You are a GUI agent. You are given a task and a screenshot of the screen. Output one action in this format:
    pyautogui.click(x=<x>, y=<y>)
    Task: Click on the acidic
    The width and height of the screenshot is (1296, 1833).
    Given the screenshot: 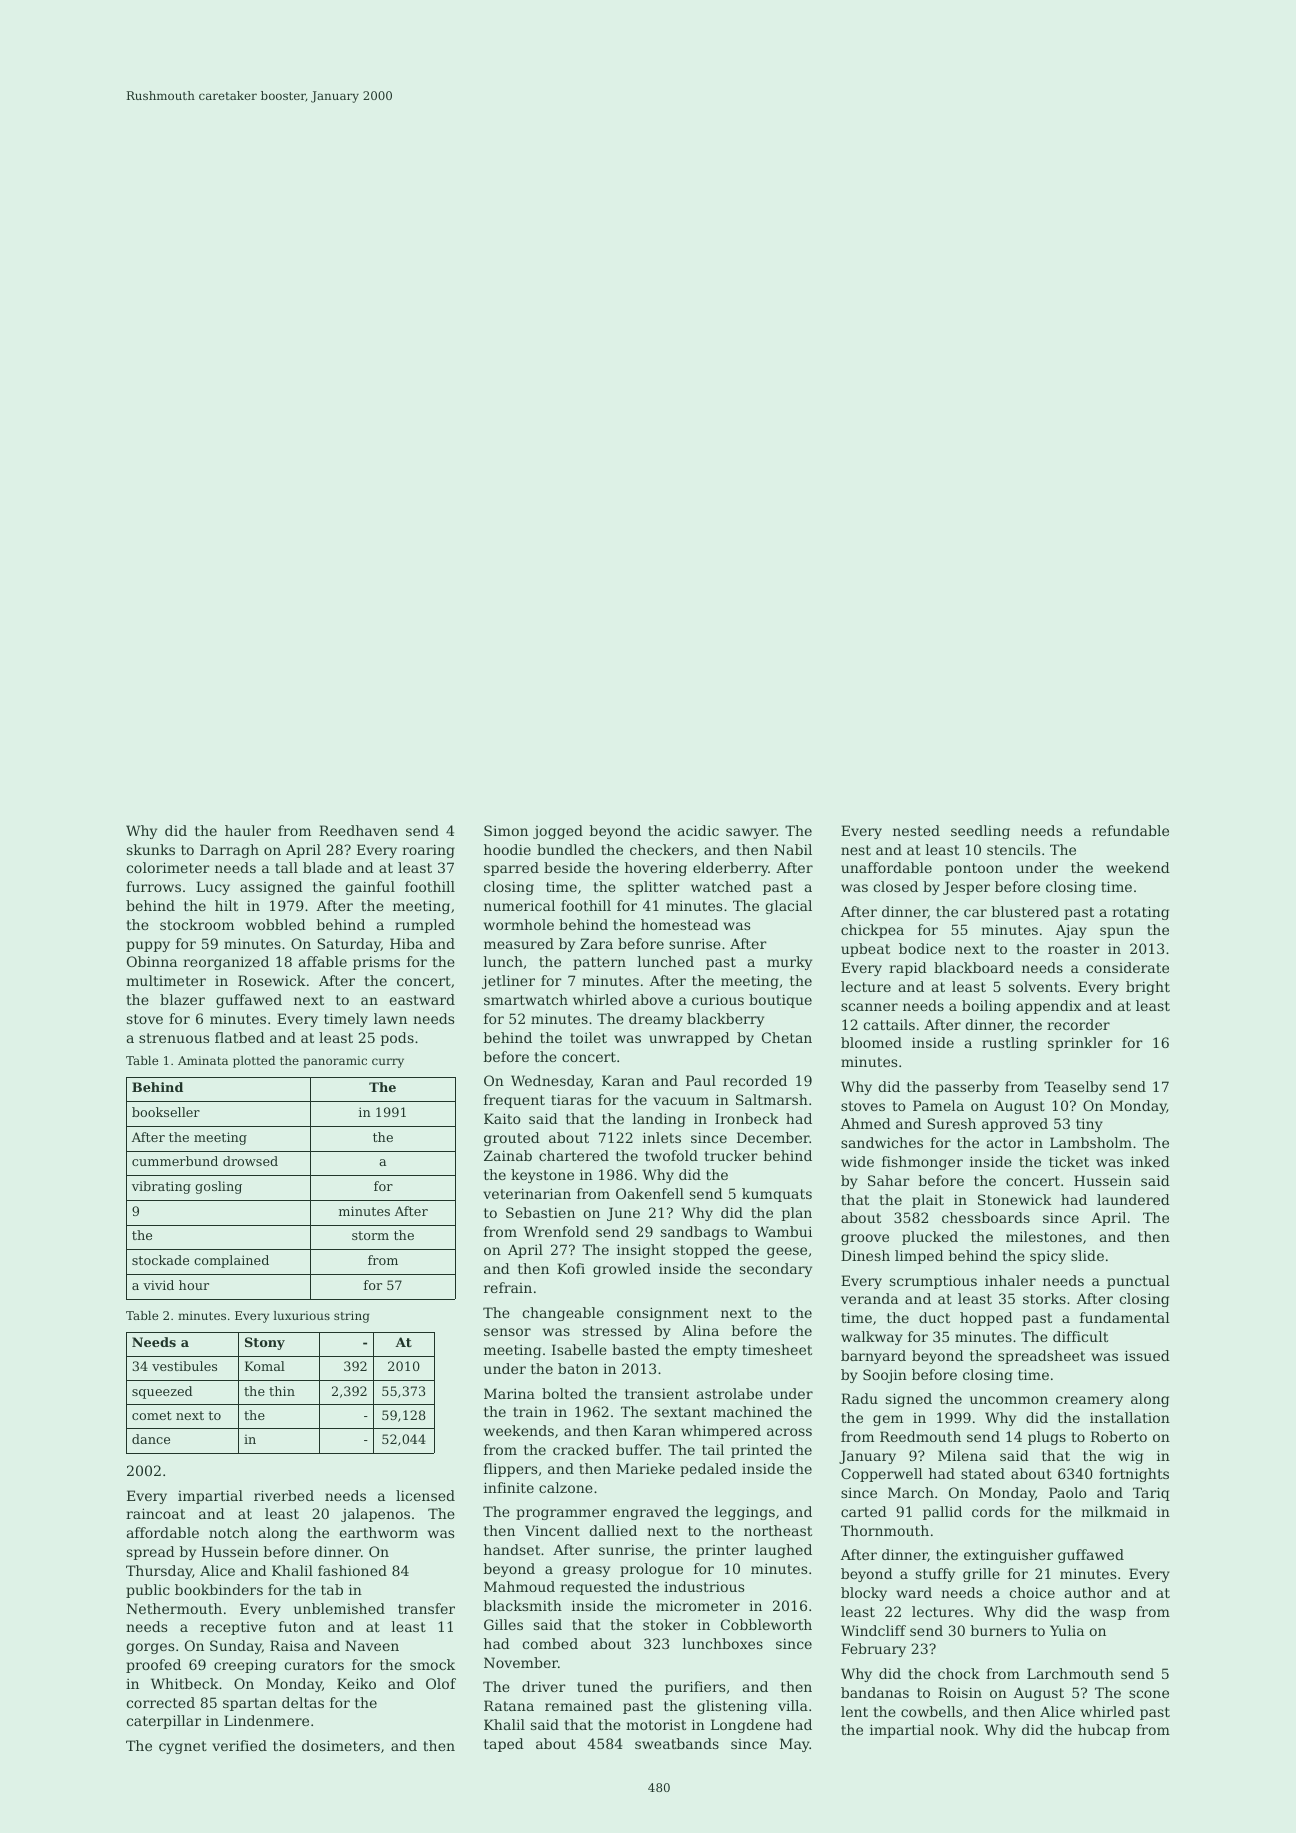 What is the action you would take?
    pyautogui.click(x=698, y=830)
